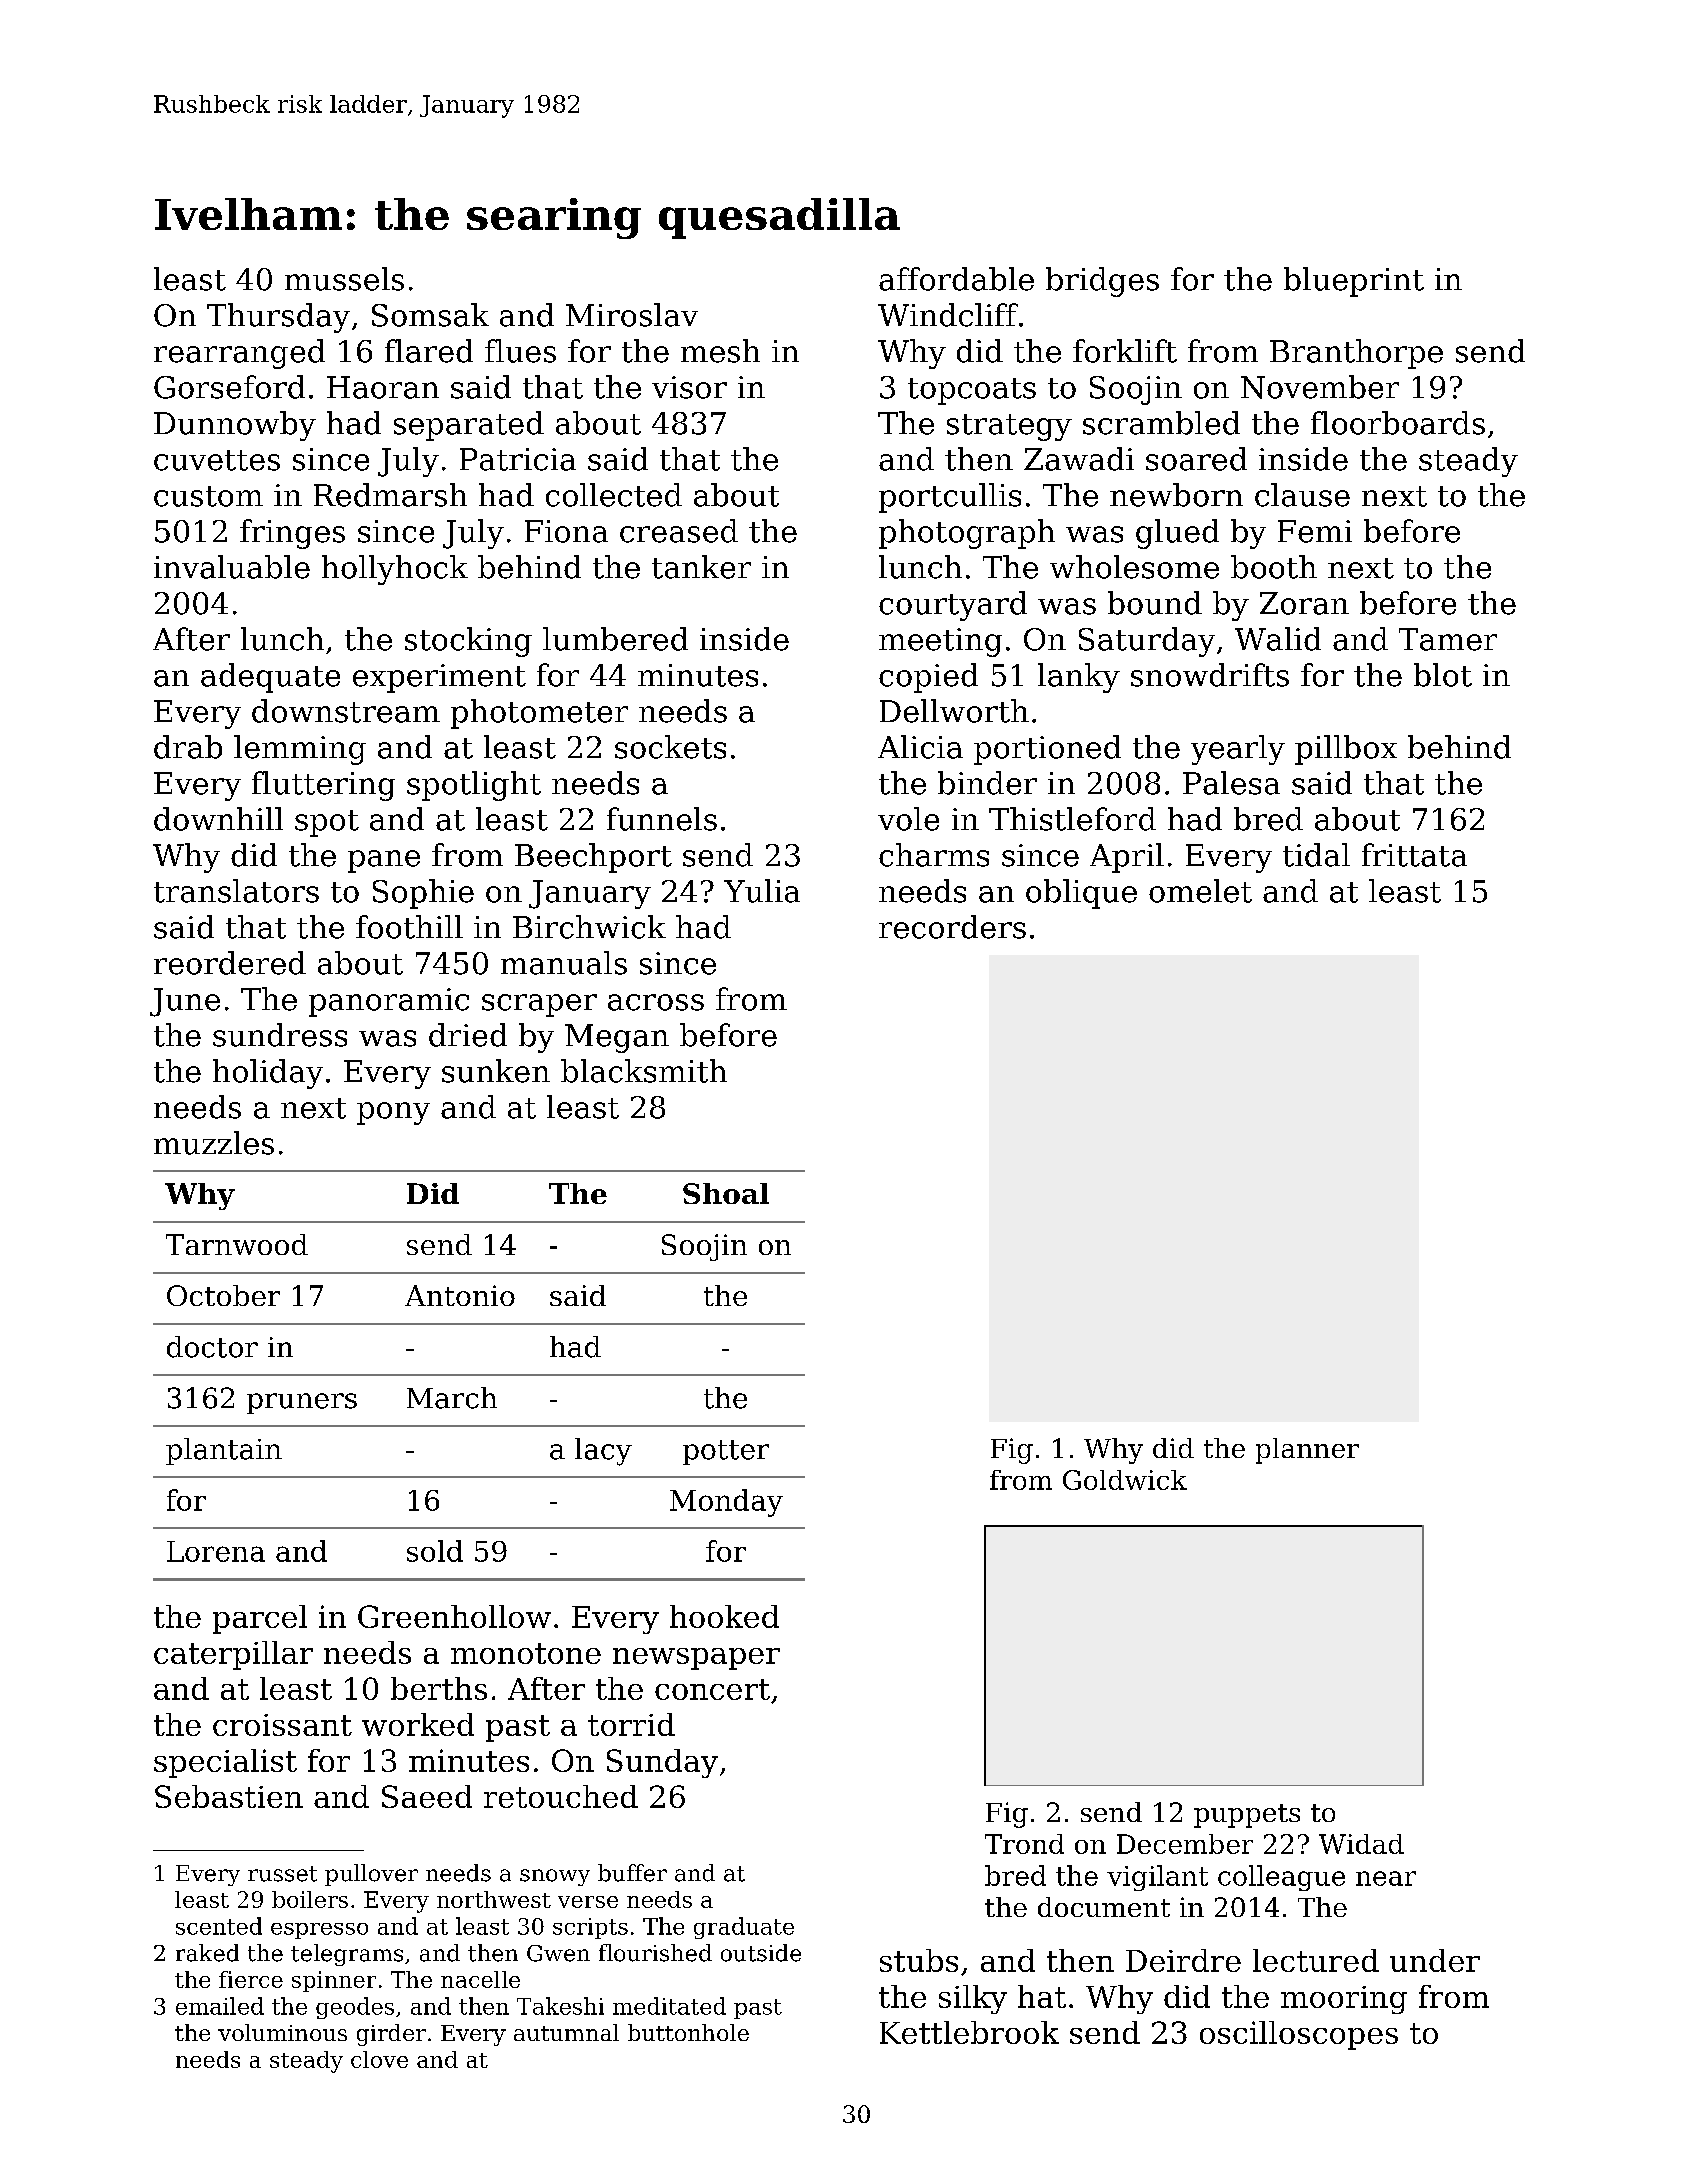 The width and height of the image is (1683, 2178). I want to click on foothill, so click(409, 927).
